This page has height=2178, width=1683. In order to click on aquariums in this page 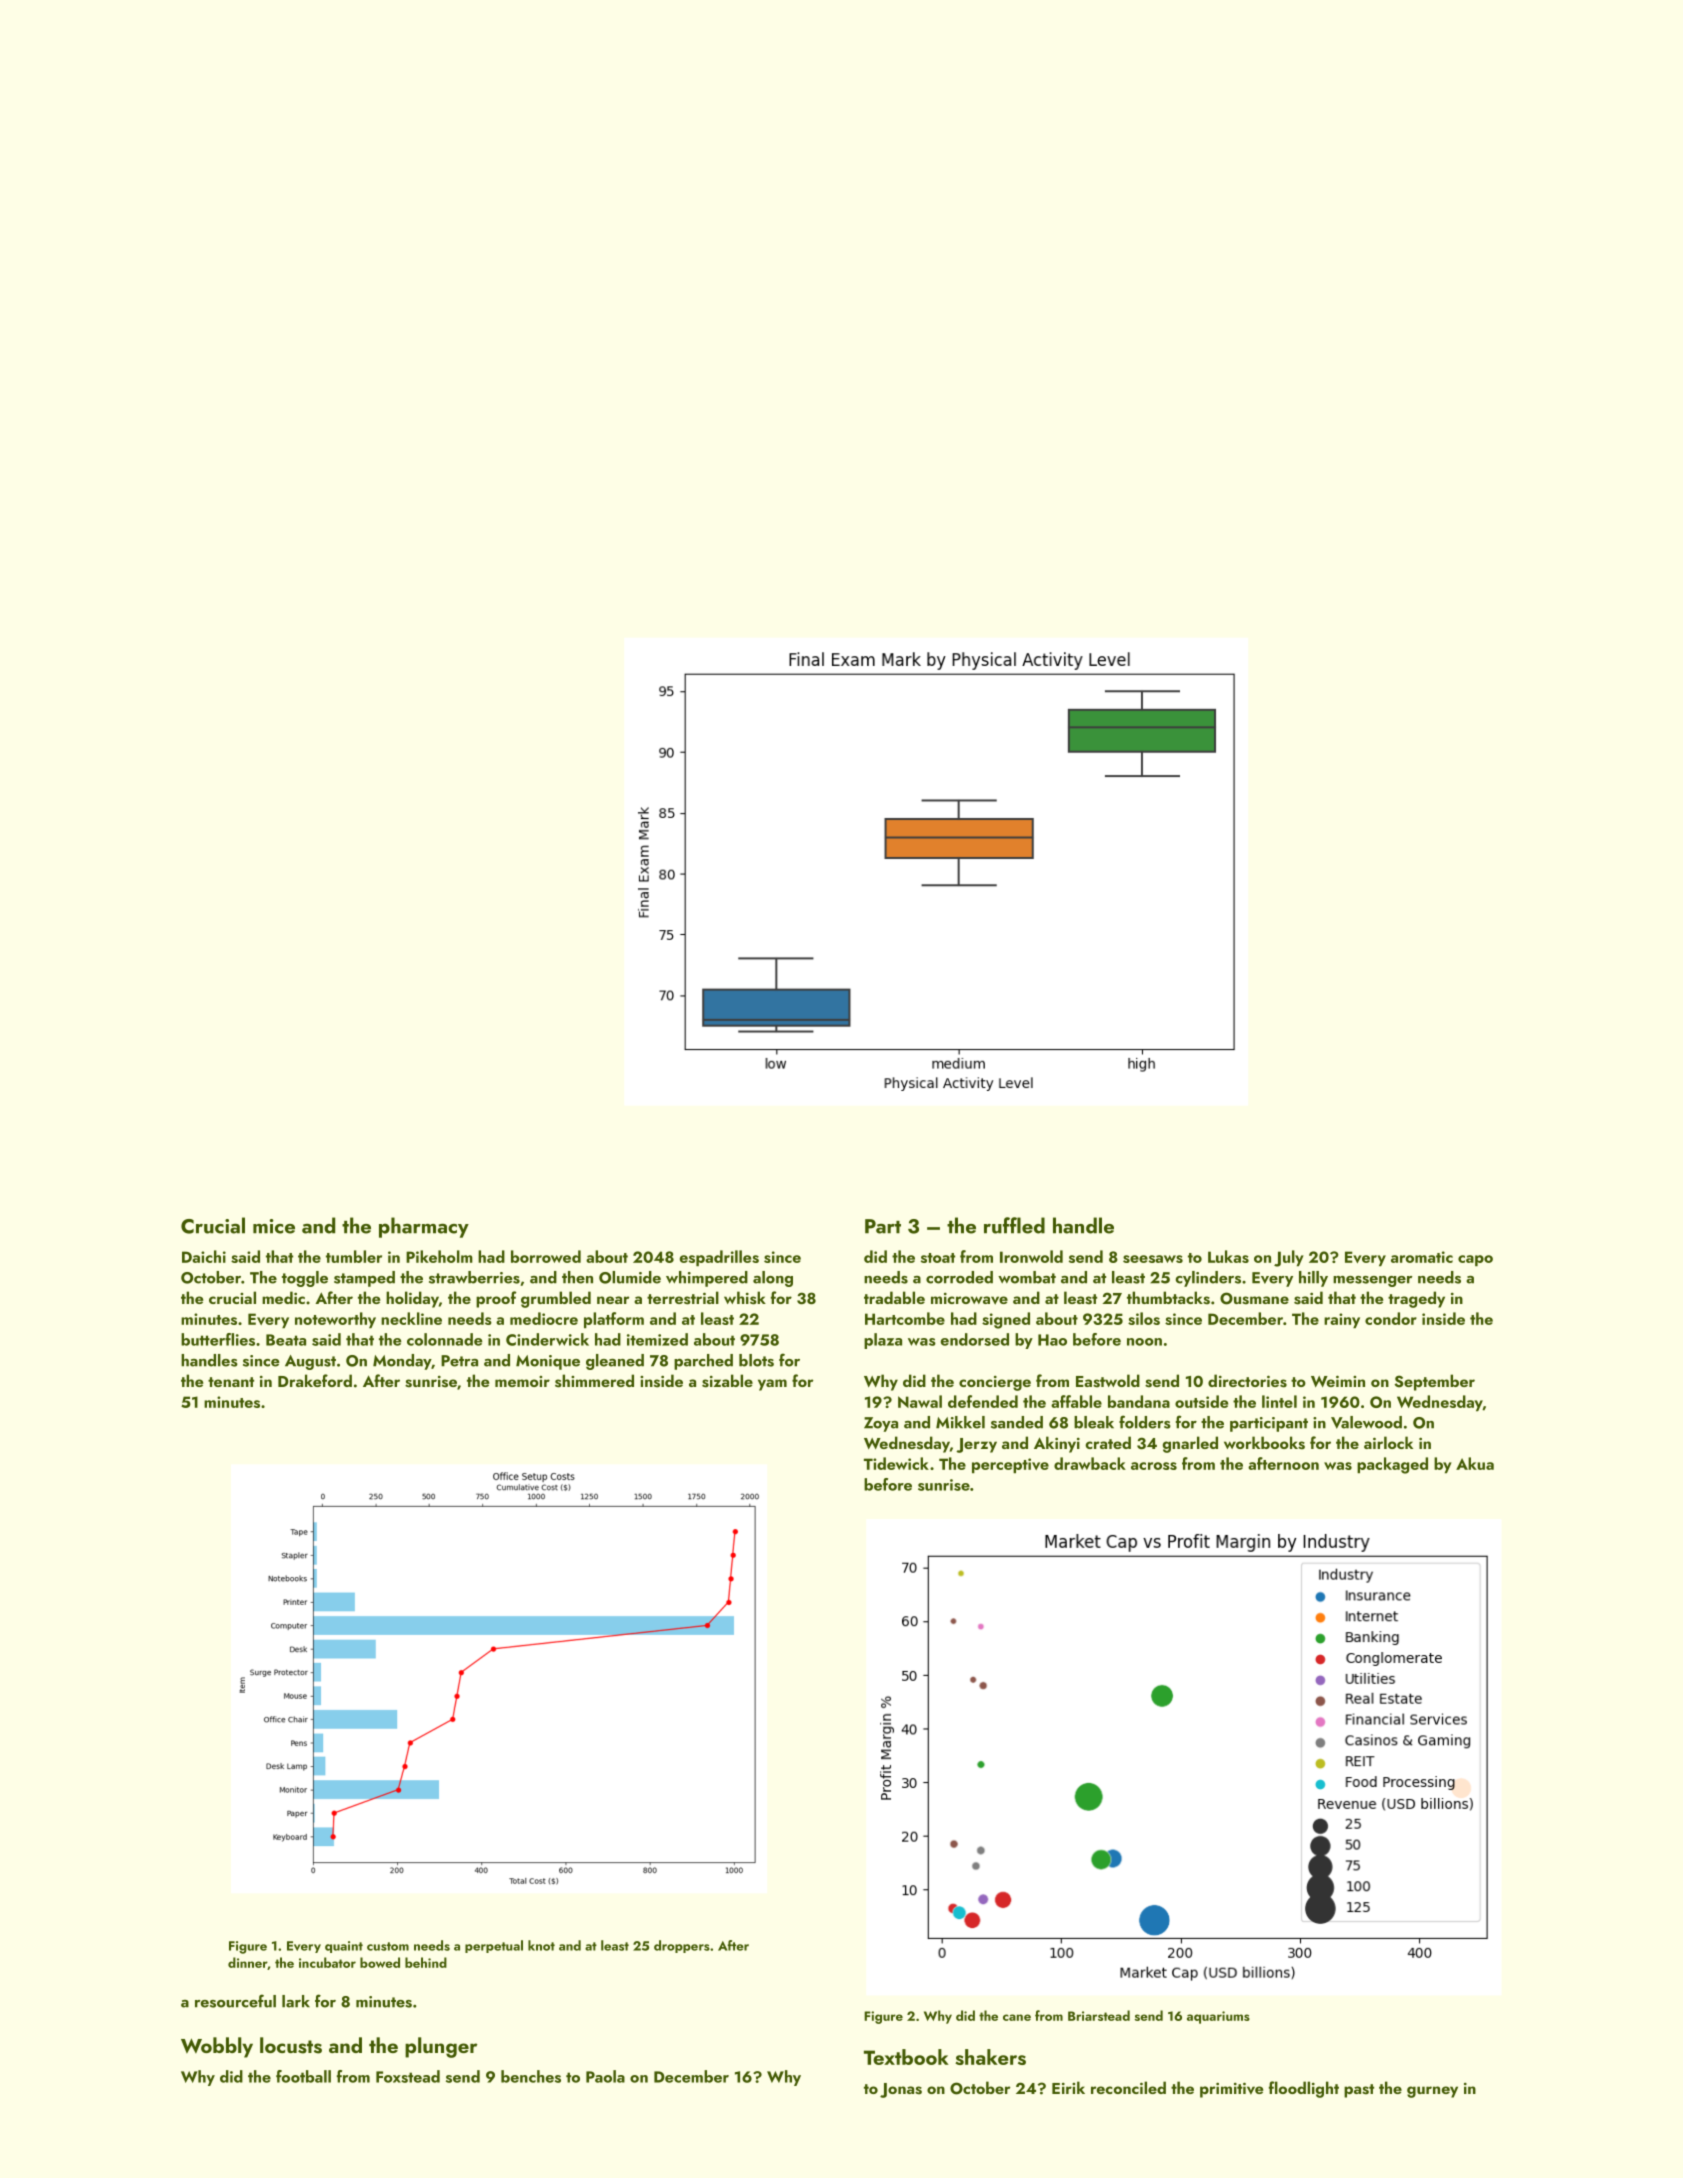, I will do `click(1218, 2017)`.
